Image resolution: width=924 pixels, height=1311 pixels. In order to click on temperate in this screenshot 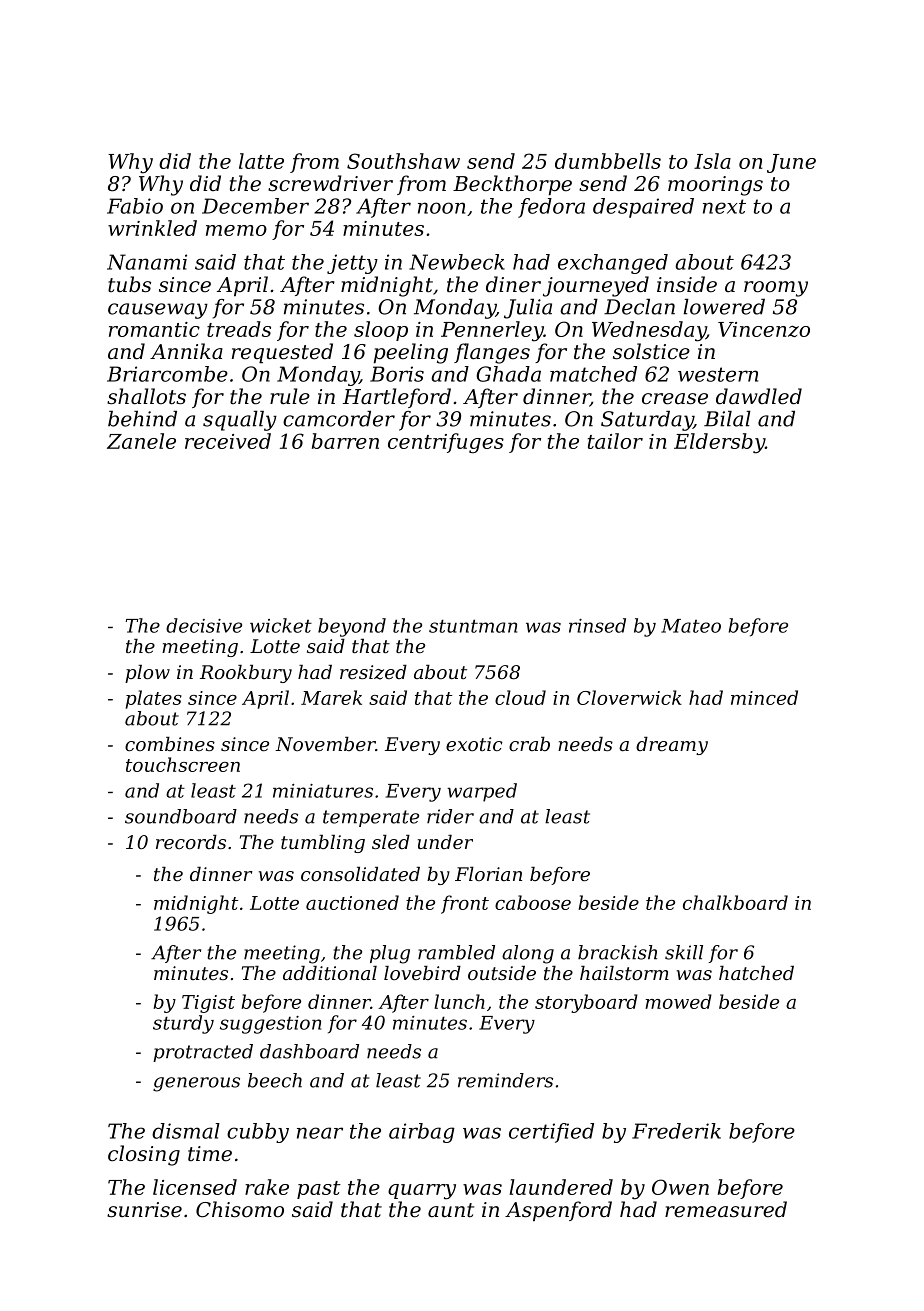, I will do `click(371, 818)`.
